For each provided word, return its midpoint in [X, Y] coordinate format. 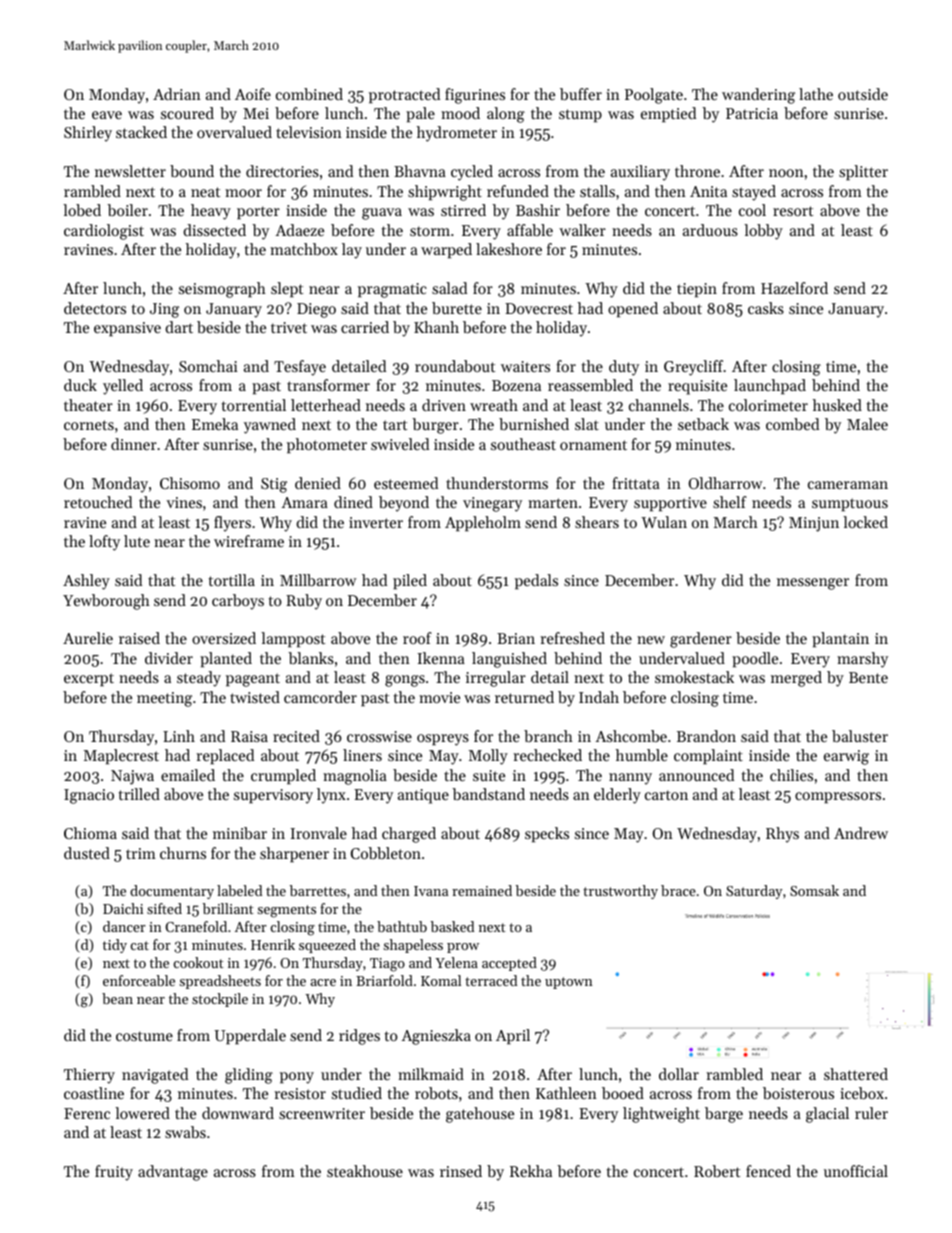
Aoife [253, 94]
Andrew [861, 833]
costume [144, 1036]
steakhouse [365, 1171]
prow [463, 948]
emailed [188, 775]
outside [863, 94]
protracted [404, 95]
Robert [717, 1171]
